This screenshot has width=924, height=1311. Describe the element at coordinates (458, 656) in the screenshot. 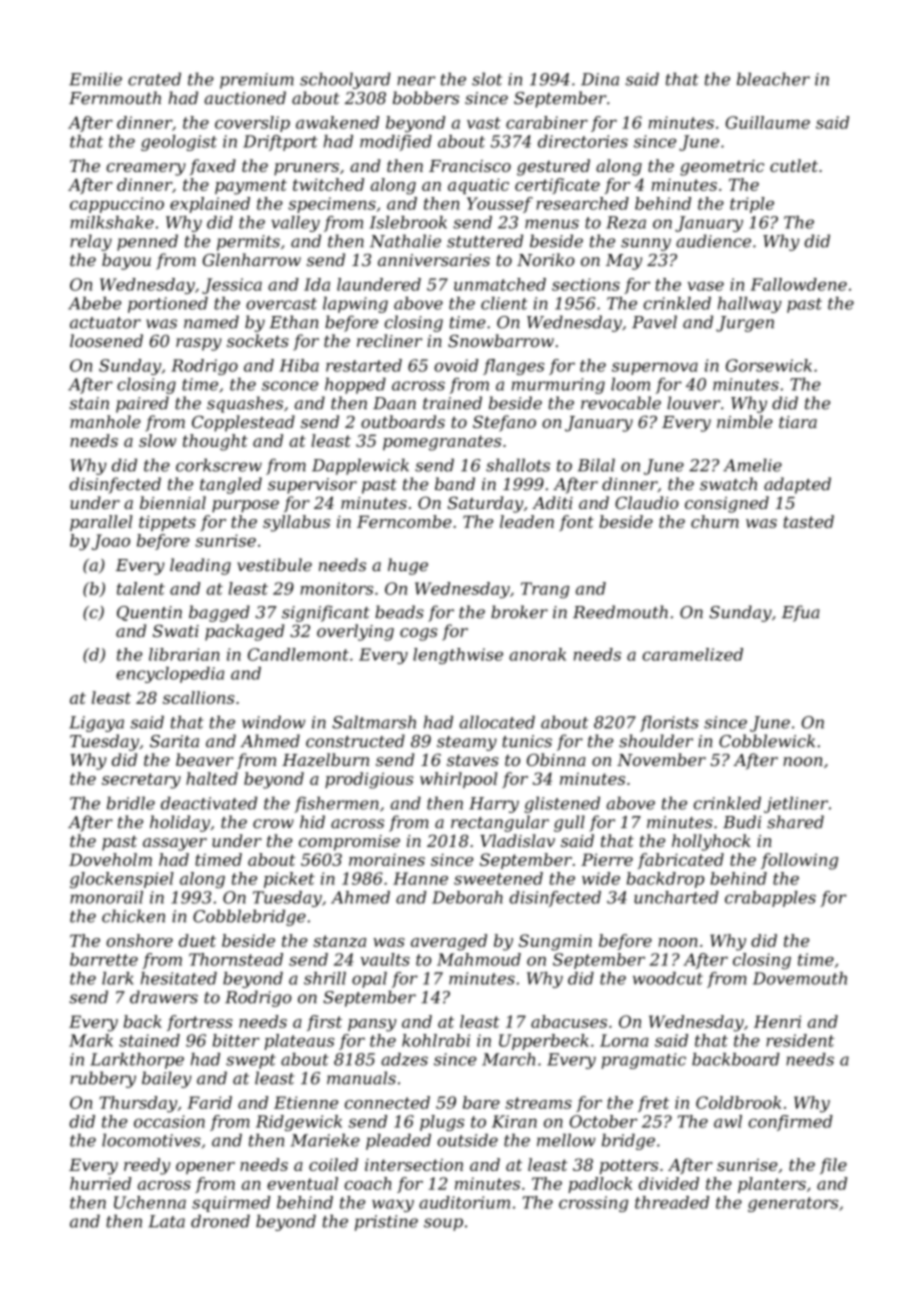

I see `lengthwise` at that location.
